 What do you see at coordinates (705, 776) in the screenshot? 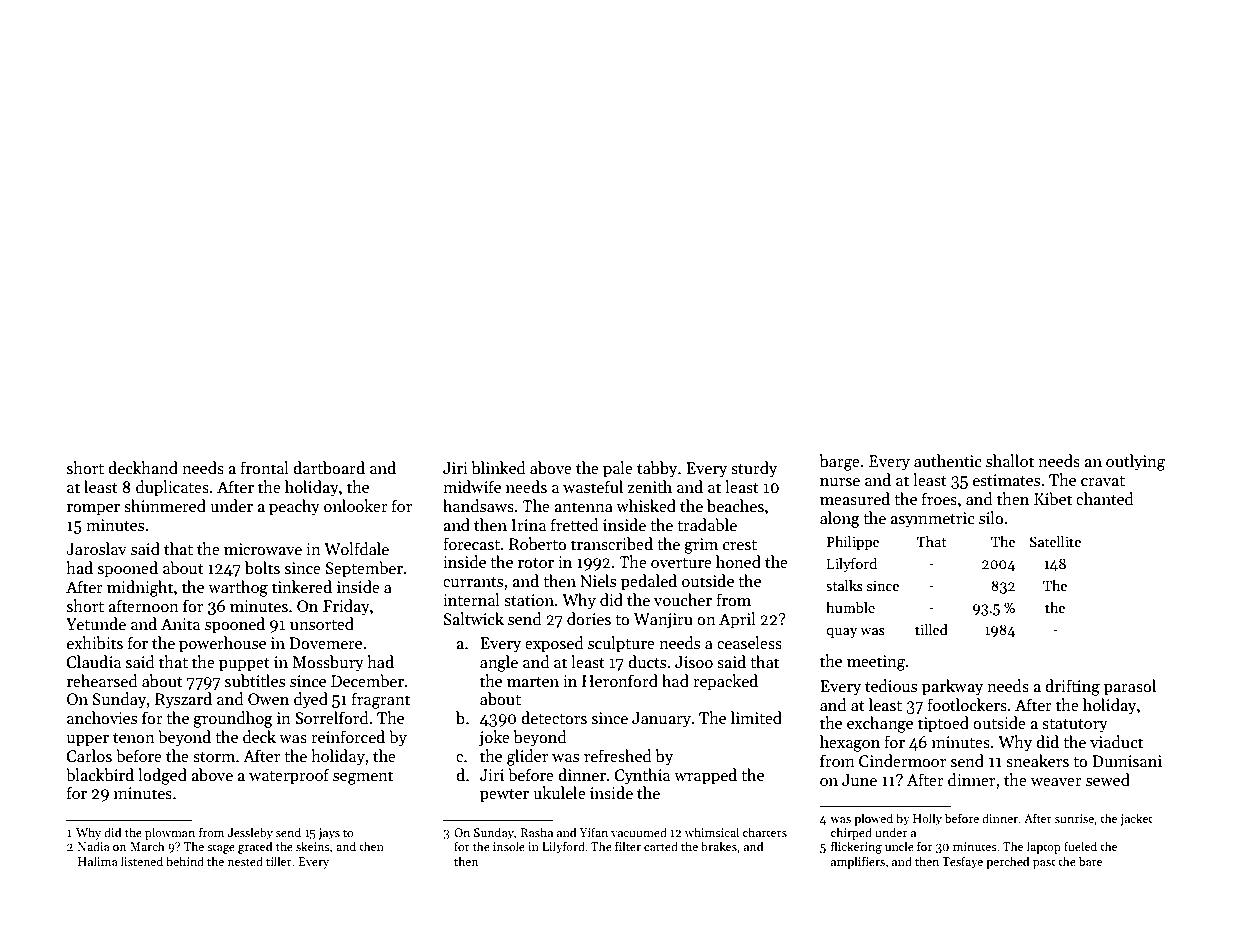
I see `wrapped` at bounding box center [705, 776].
